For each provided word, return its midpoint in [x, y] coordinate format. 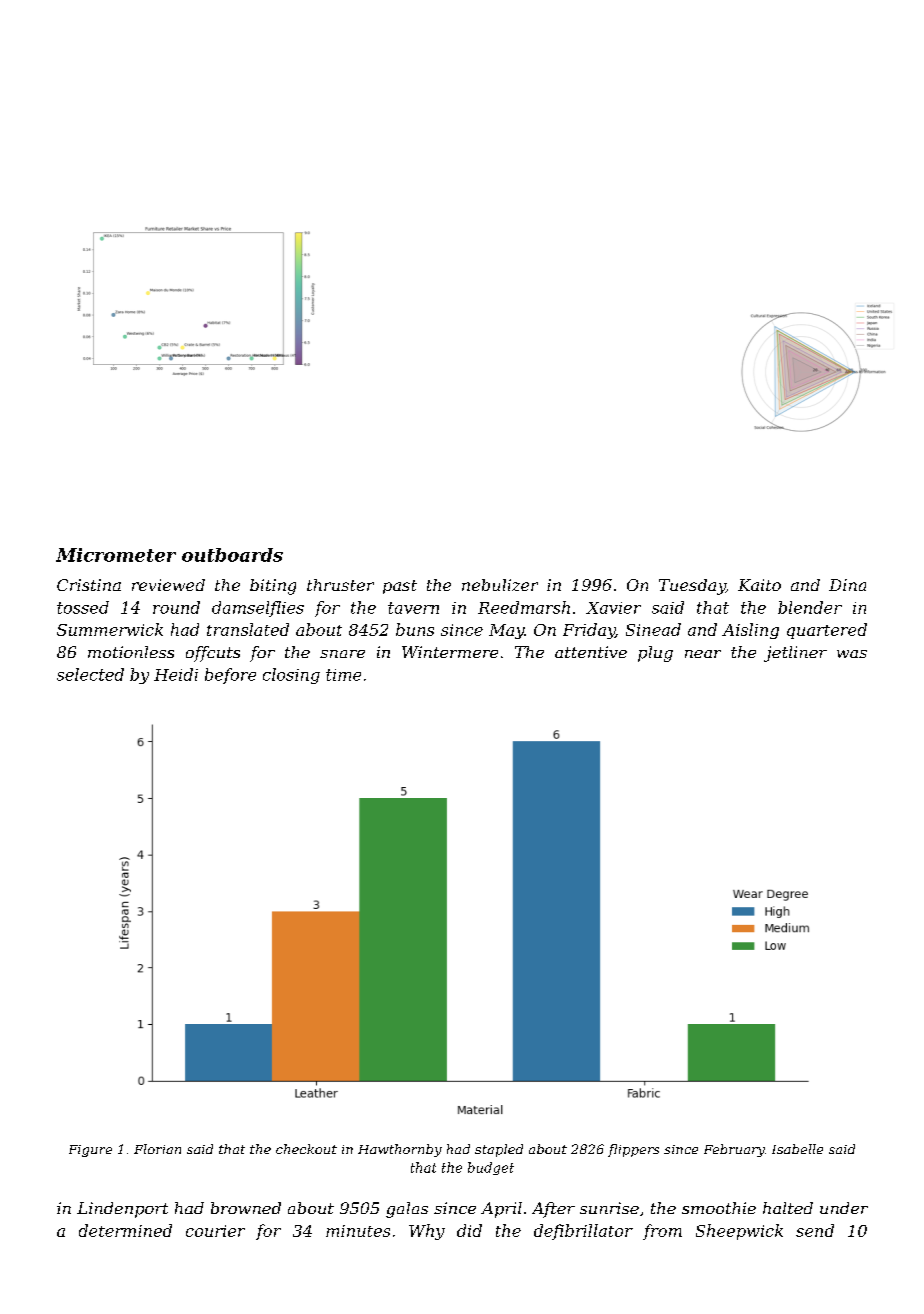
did [469, 1230]
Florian [157, 1149]
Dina [847, 585]
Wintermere [450, 652]
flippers [633, 1150]
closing [291, 676]
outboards [232, 555]
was [852, 654]
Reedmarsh [524, 607]
